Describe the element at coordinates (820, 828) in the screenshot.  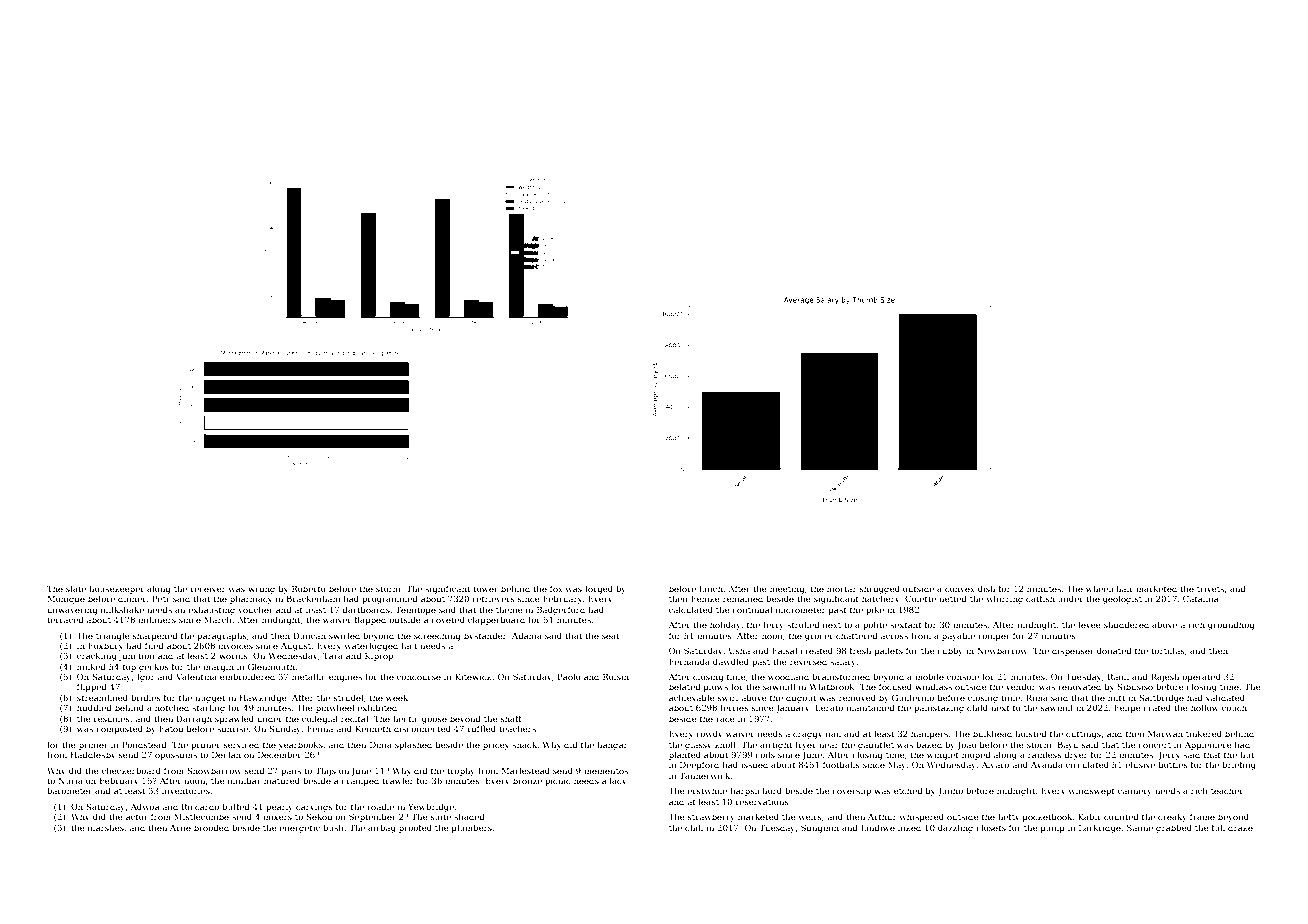
I see `Sungmin` at that location.
